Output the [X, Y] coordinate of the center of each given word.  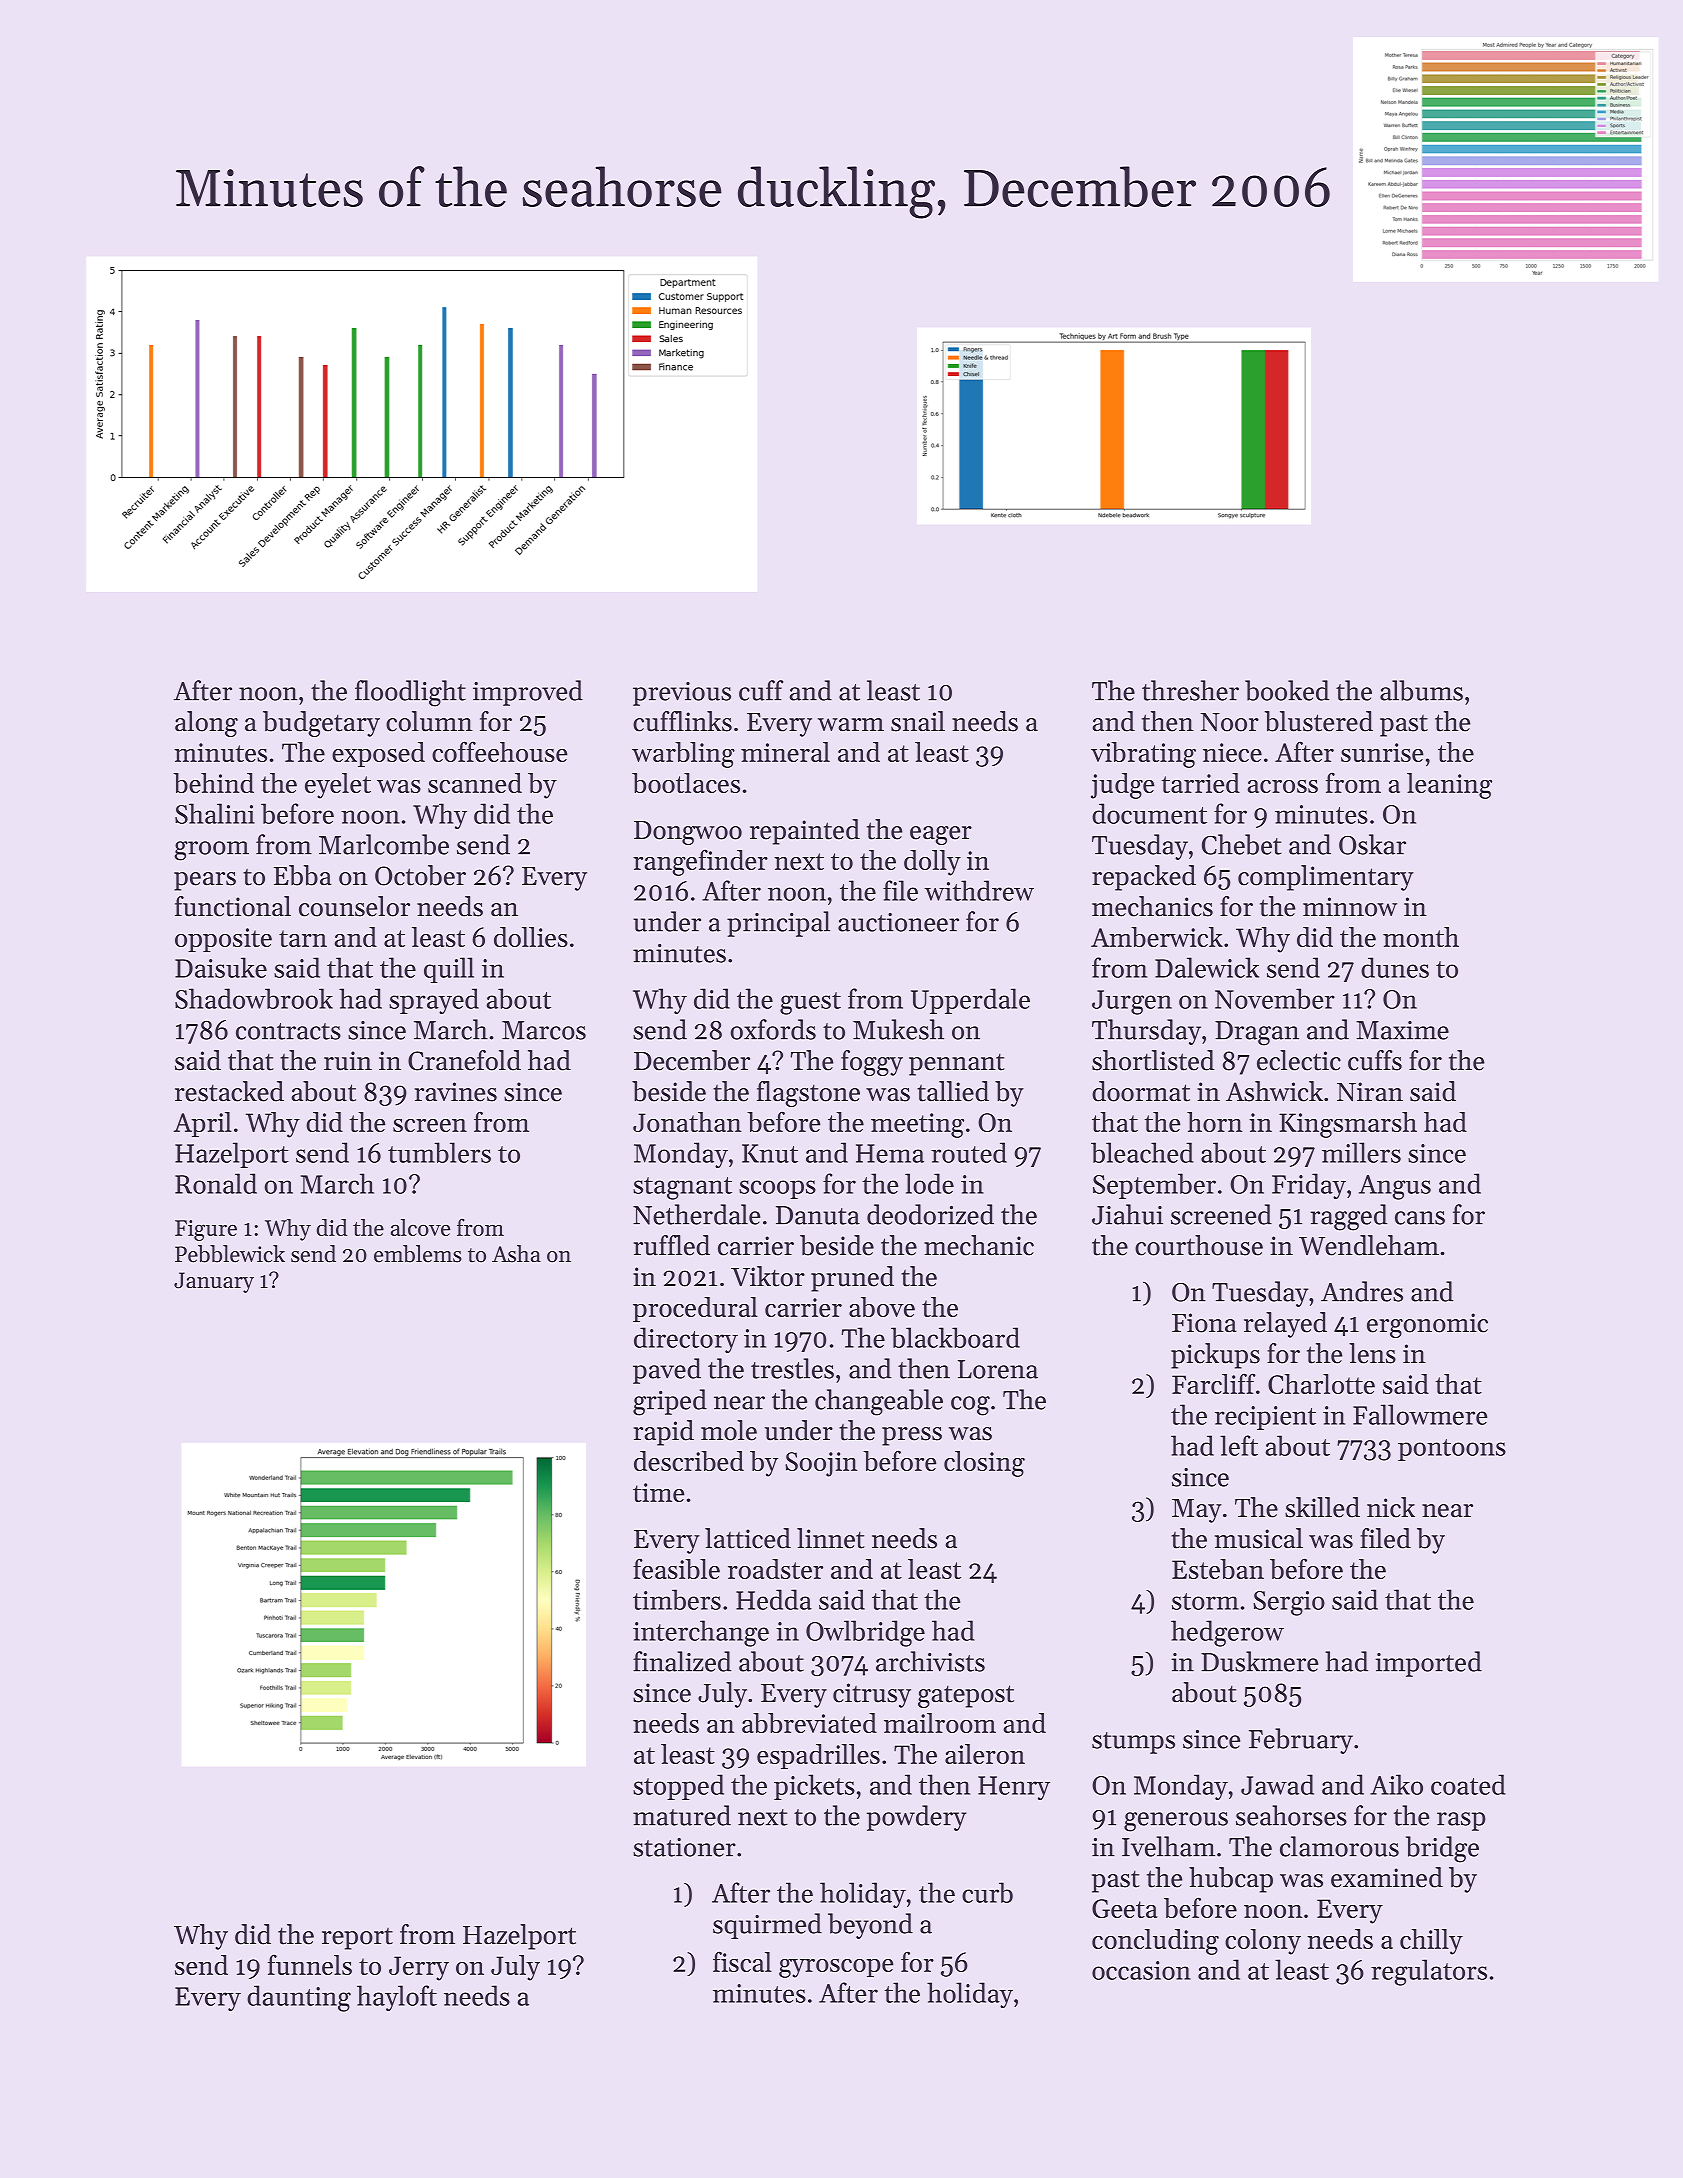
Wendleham [1369, 1245]
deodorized [930, 1214]
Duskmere [1259, 1661]
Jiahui [1127, 1214]
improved [528, 693]
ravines [456, 1092]
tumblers [439, 1152]
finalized [682, 1661]
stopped [678, 1787]
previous [682, 694]
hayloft [397, 1998]
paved [667, 1371]
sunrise [1382, 752]
